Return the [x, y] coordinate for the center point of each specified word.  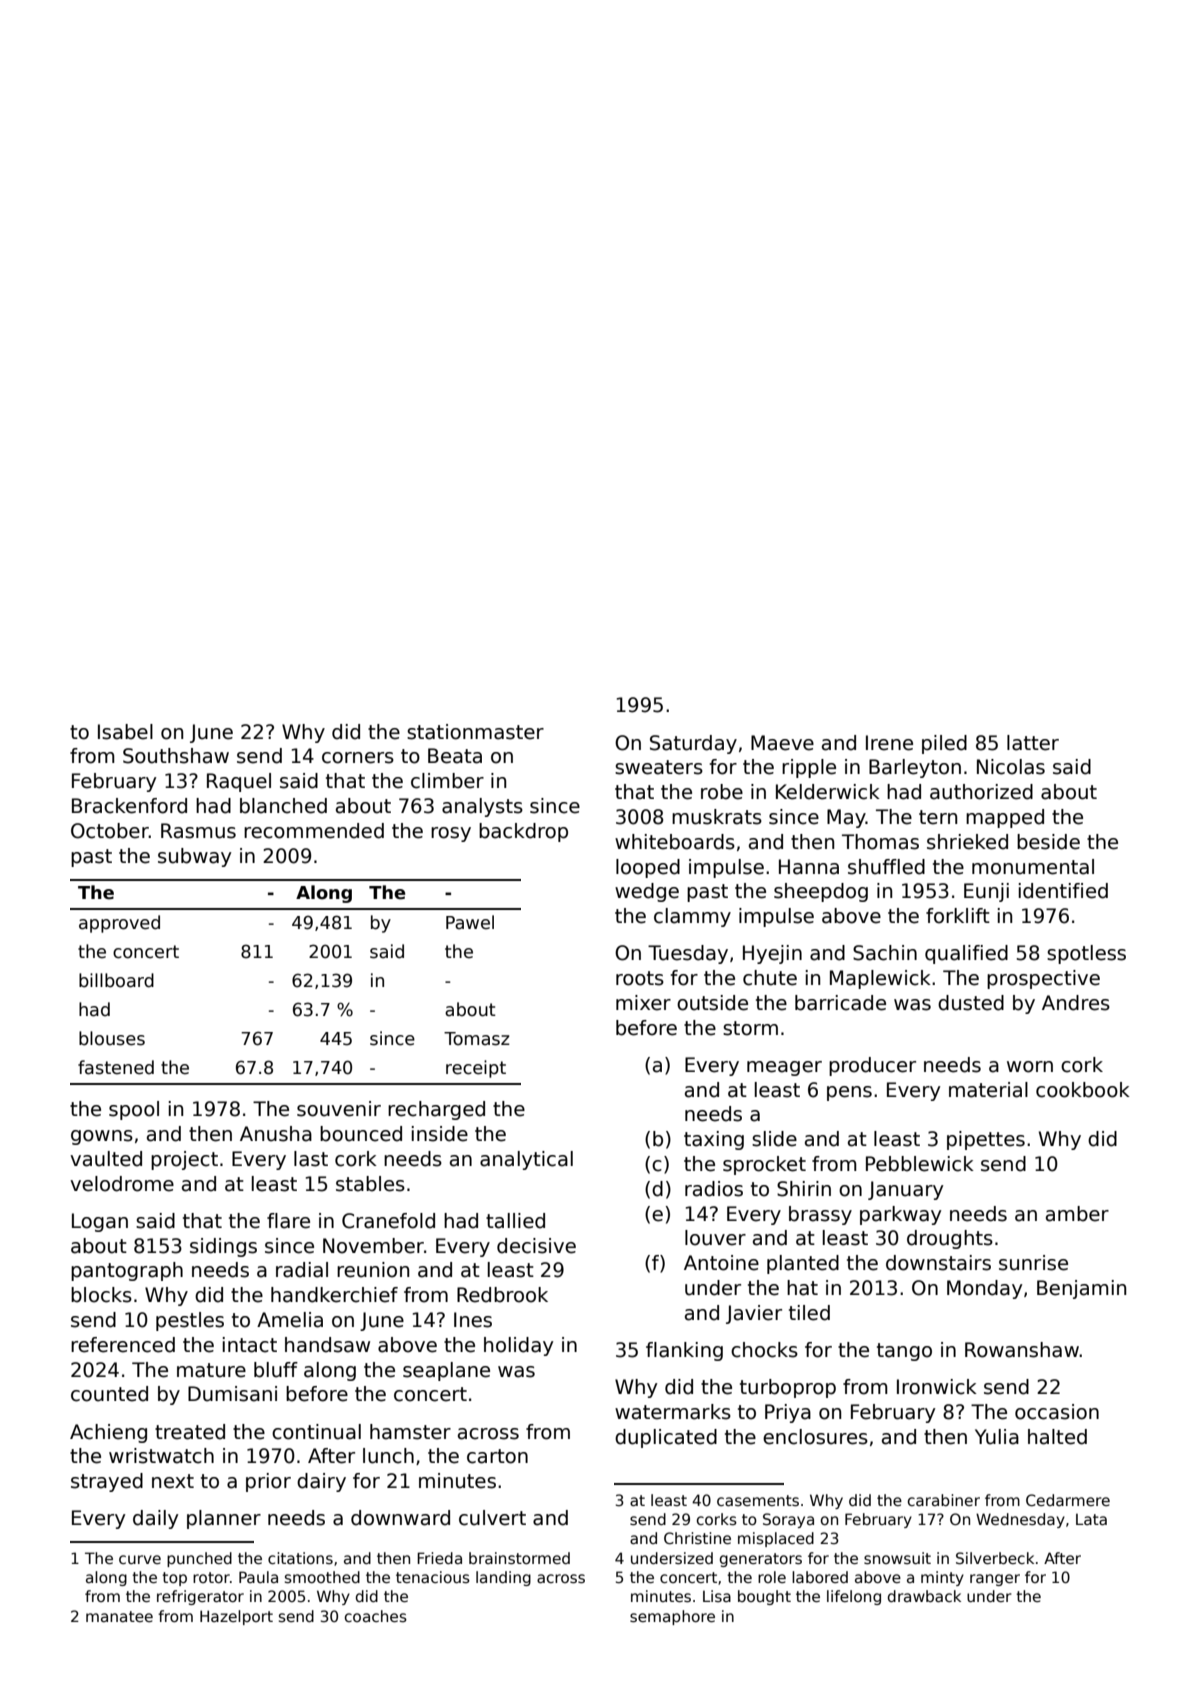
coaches [376, 1616]
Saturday [693, 744]
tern [938, 817]
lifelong [854, 1597]
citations [300, 1558]
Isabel [125, 732]
